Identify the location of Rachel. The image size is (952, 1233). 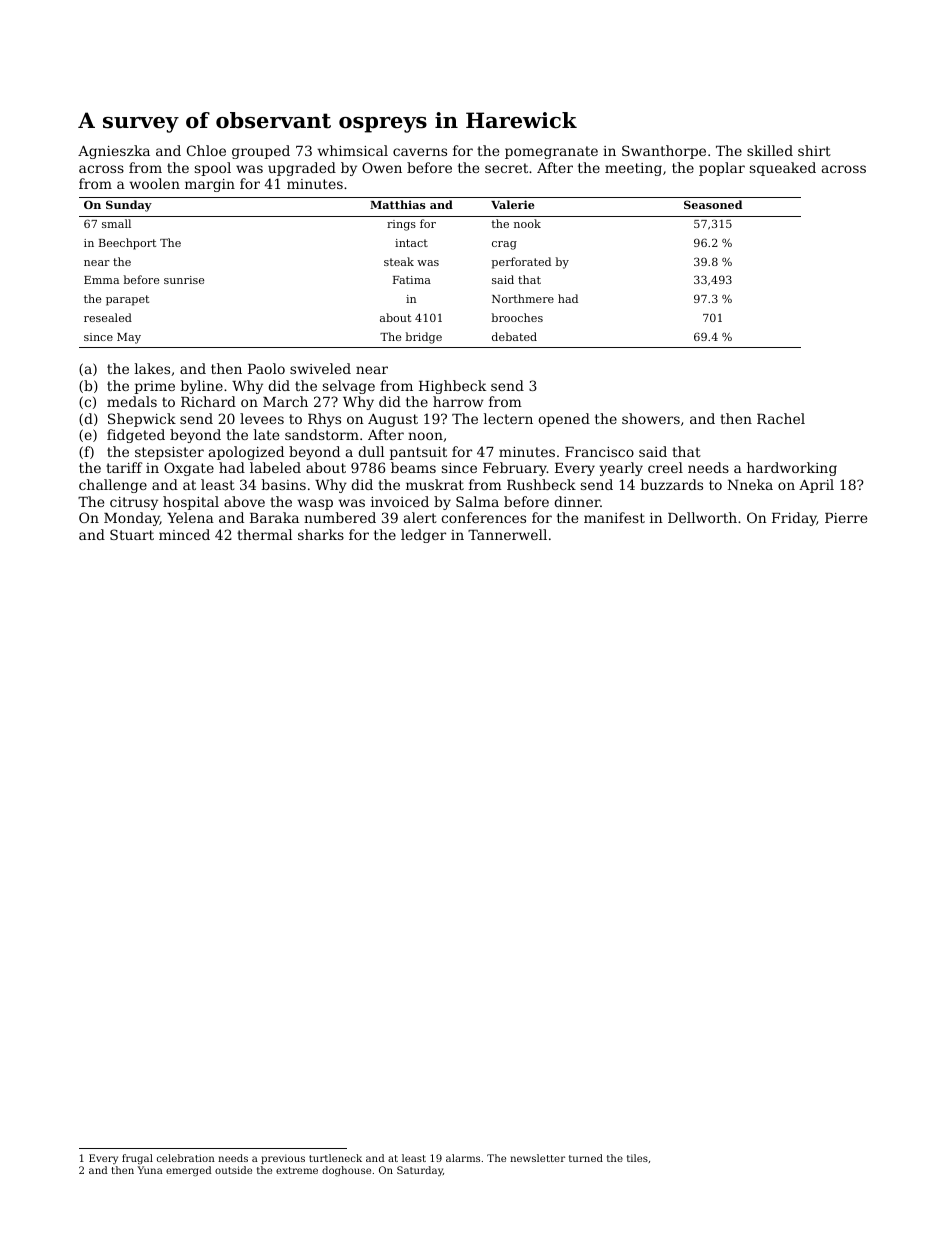
(781, 418).
